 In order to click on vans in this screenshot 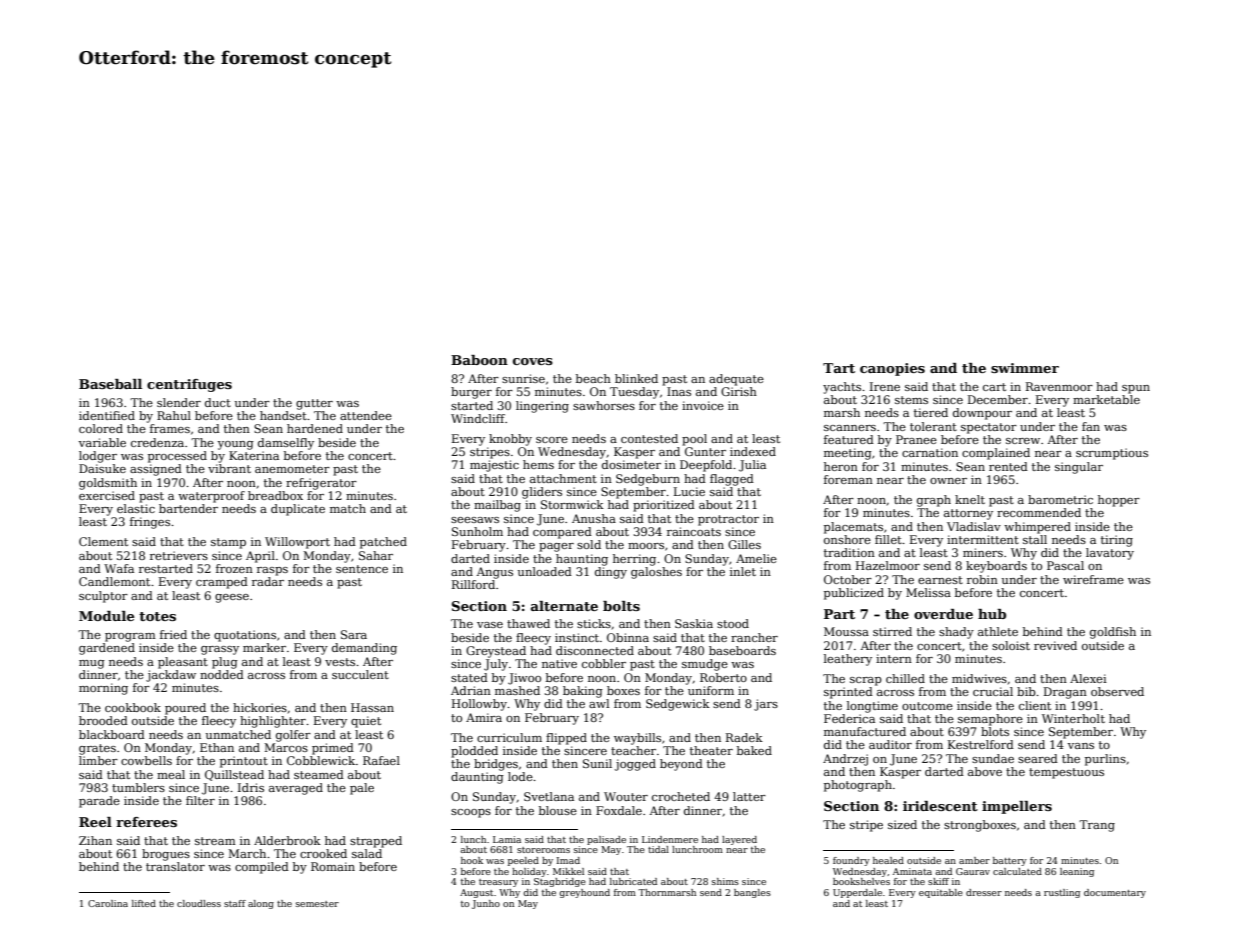, I will do `click(1081, 746)`.
